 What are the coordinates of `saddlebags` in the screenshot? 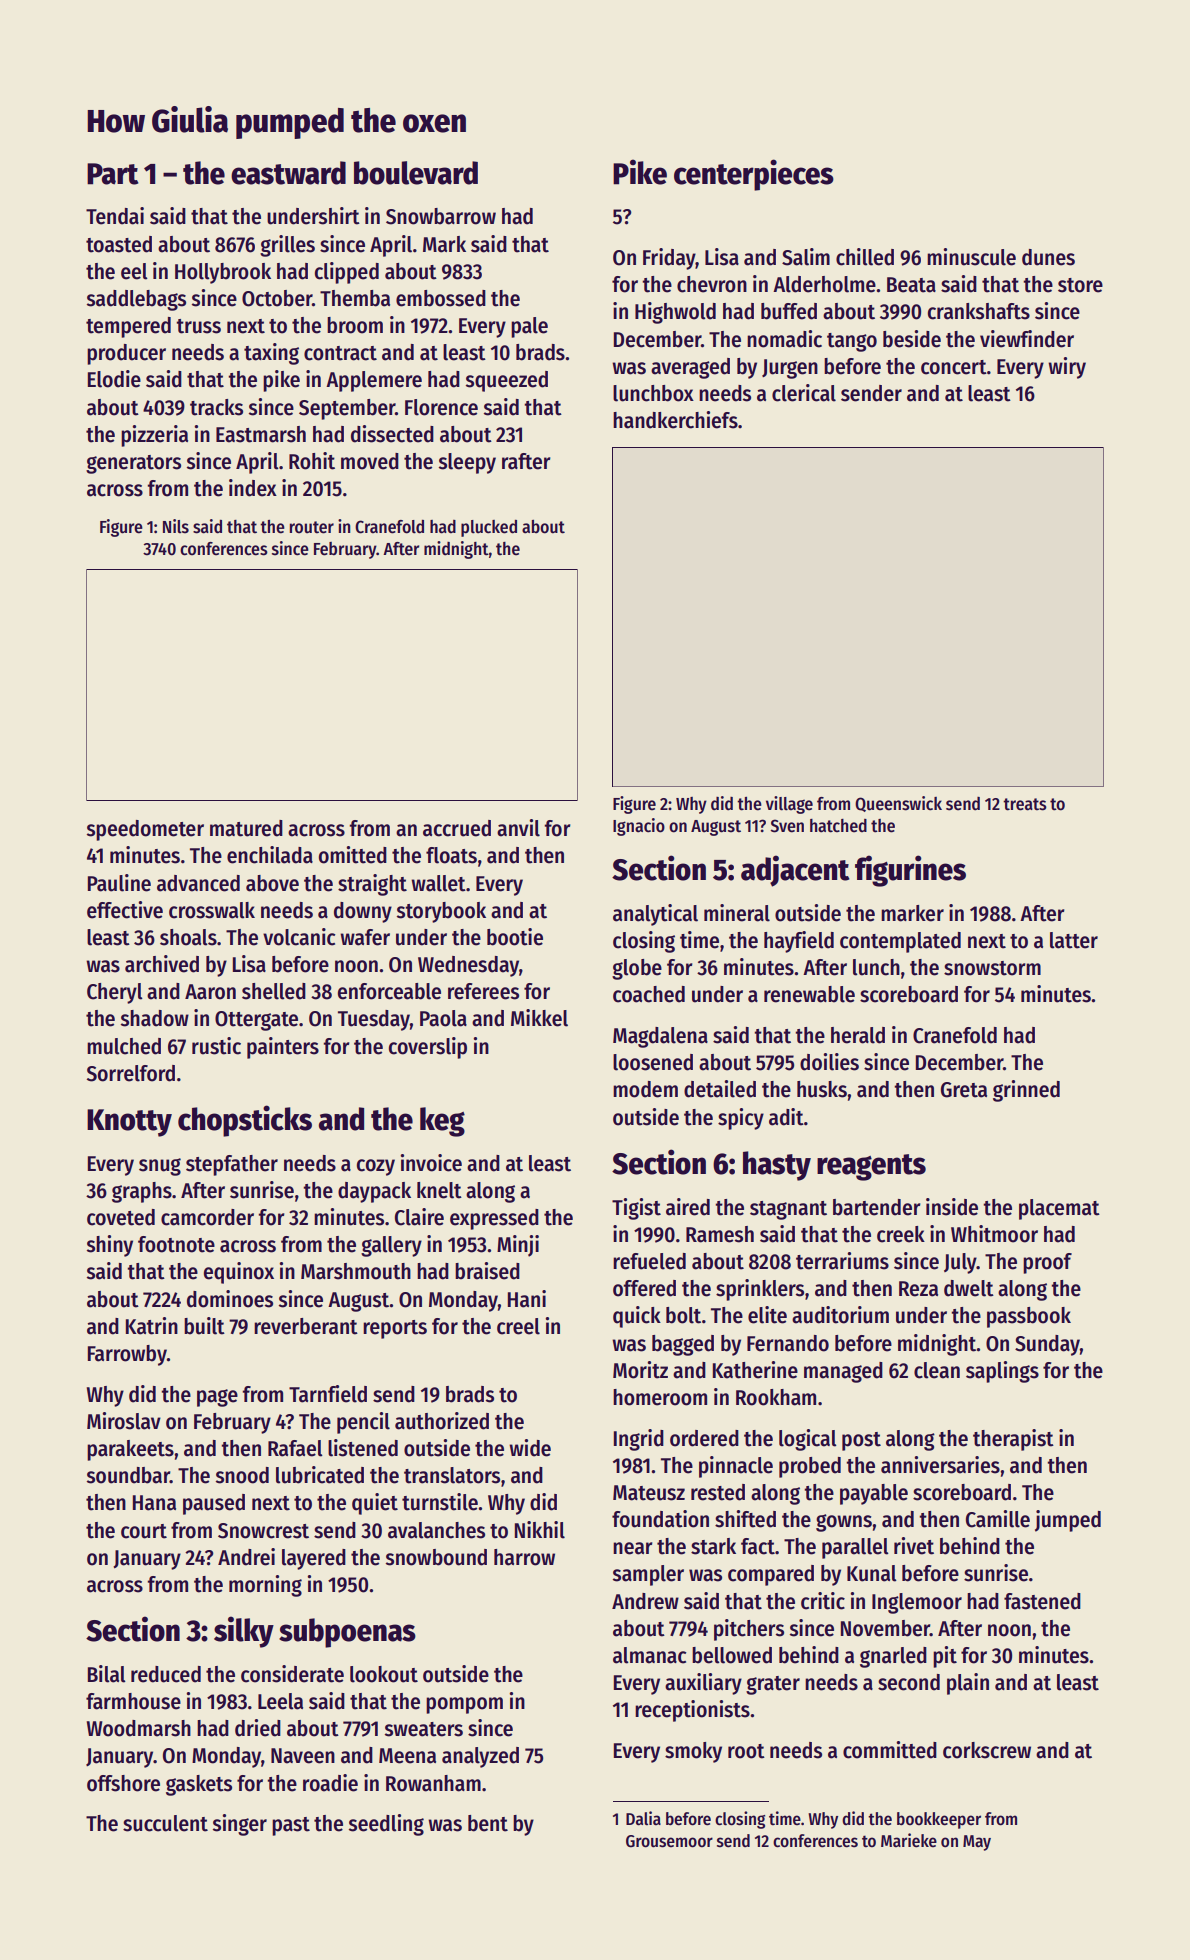 It's located at (136, 300).
